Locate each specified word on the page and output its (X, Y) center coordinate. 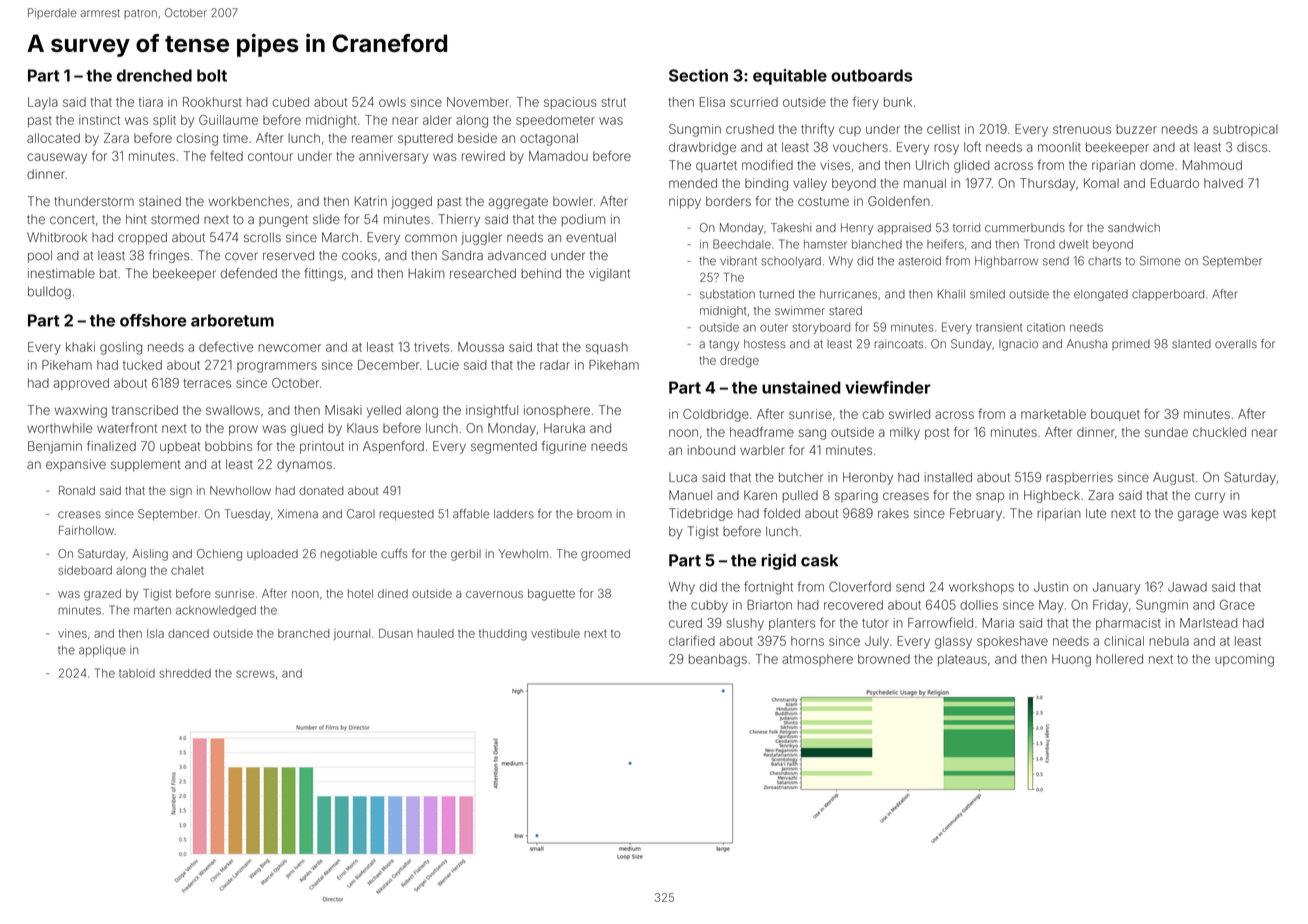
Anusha (1087, 344)
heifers (945, 244)
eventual (591, 237)
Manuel (690, 495)
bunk (898, 102)
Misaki (343, 410)
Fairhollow (86, 530)
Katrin (371, 201)
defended (248, 273)
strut (613, 102)
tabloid (137, 673)
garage (1198, 515)
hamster (825, 244)
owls (392, 102)
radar (555, 365)
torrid (966, 227)
